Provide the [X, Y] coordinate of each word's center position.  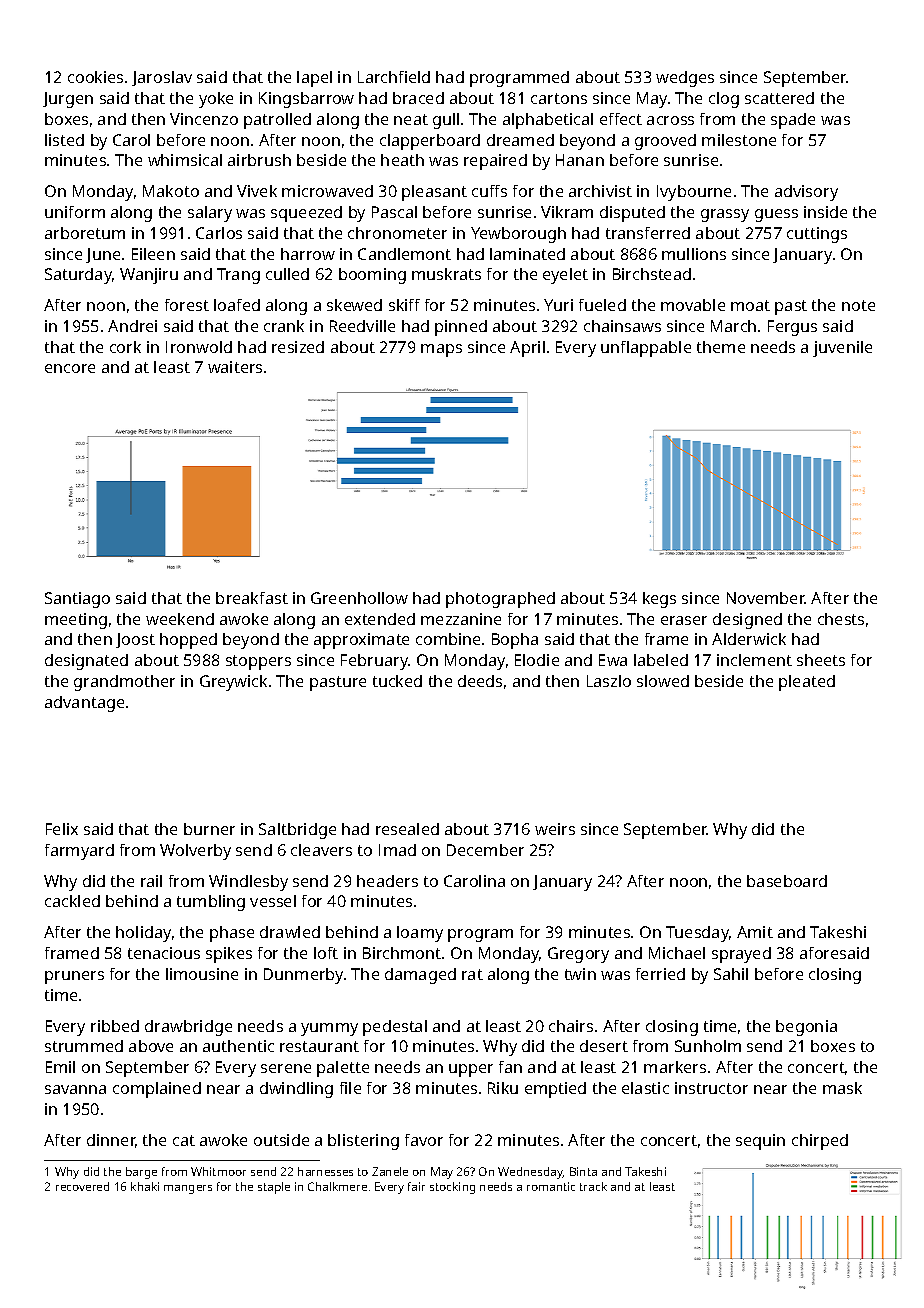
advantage [84, 704]
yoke [216, 100]
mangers [188, 1189]
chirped [820, 1142]
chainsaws [622, 326]
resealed [407, 829]
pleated [807, 683]
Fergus [792, 328]
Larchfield [394, 77]
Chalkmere [337, 1186]
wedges [685, 79]
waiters [235, 367]
